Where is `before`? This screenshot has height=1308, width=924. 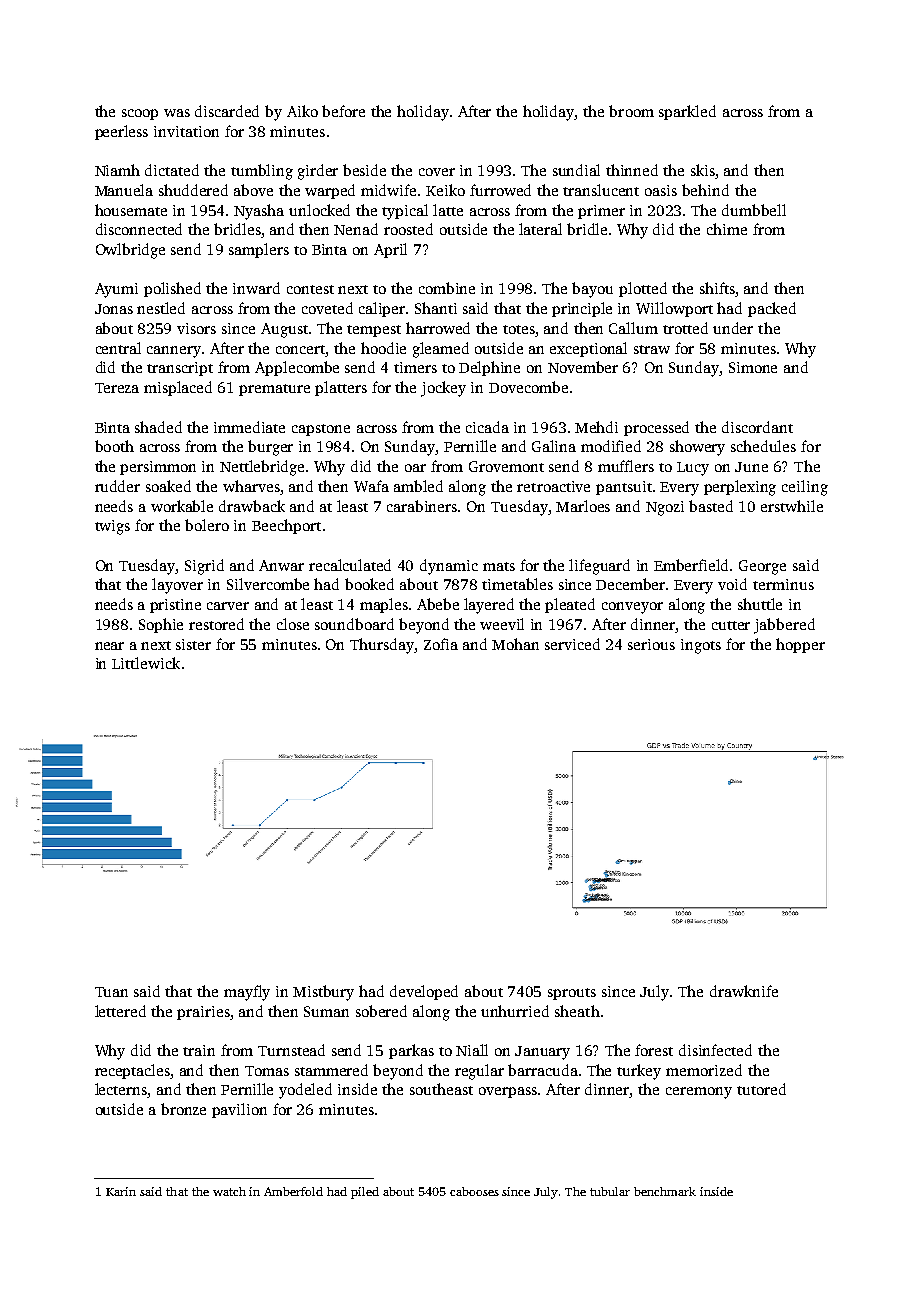
before is located at coordinates (343, 111).
